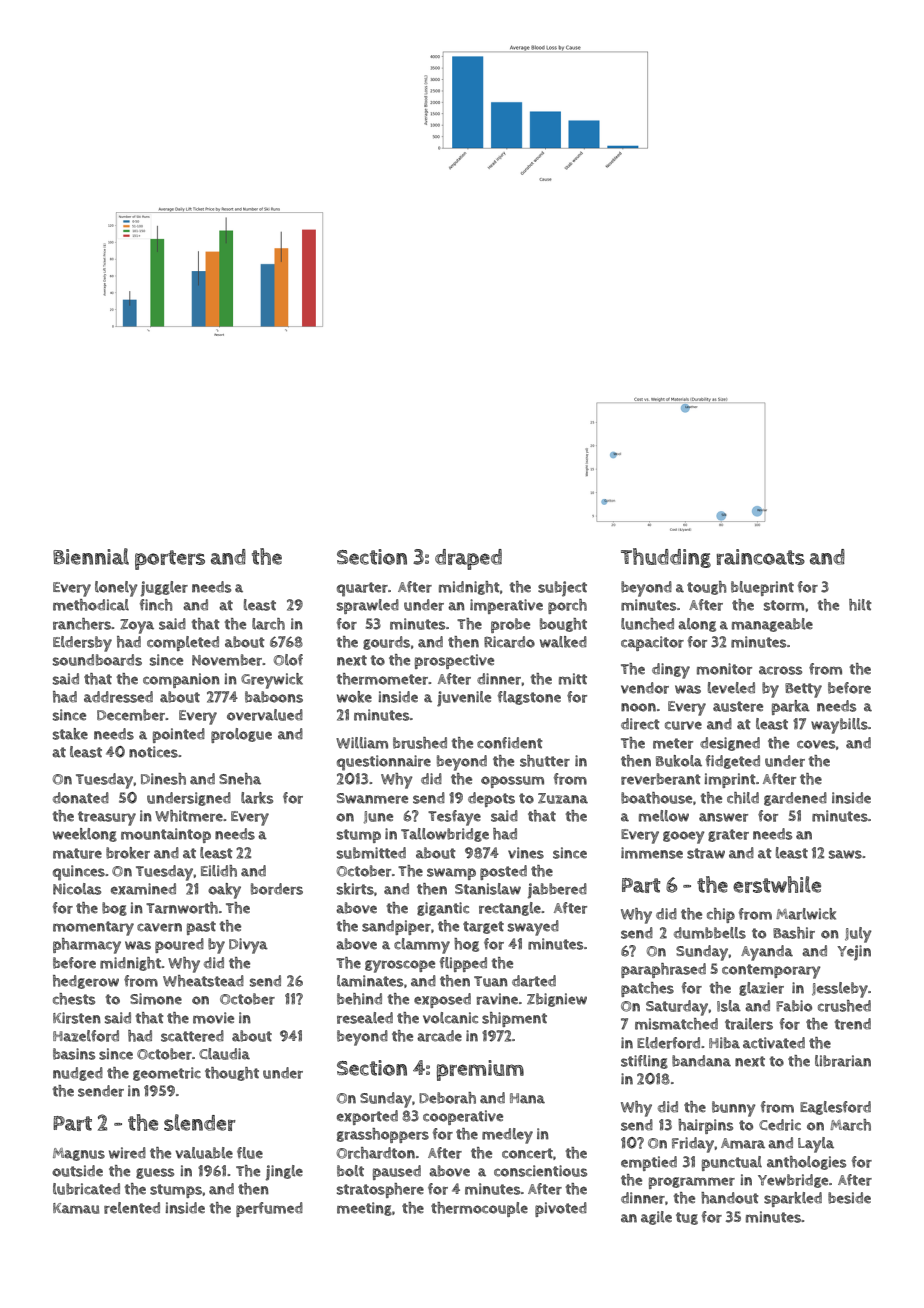 The width and height of the screenshot is (924, 1308). I want to click on Kamau, so click(76, 1208).
